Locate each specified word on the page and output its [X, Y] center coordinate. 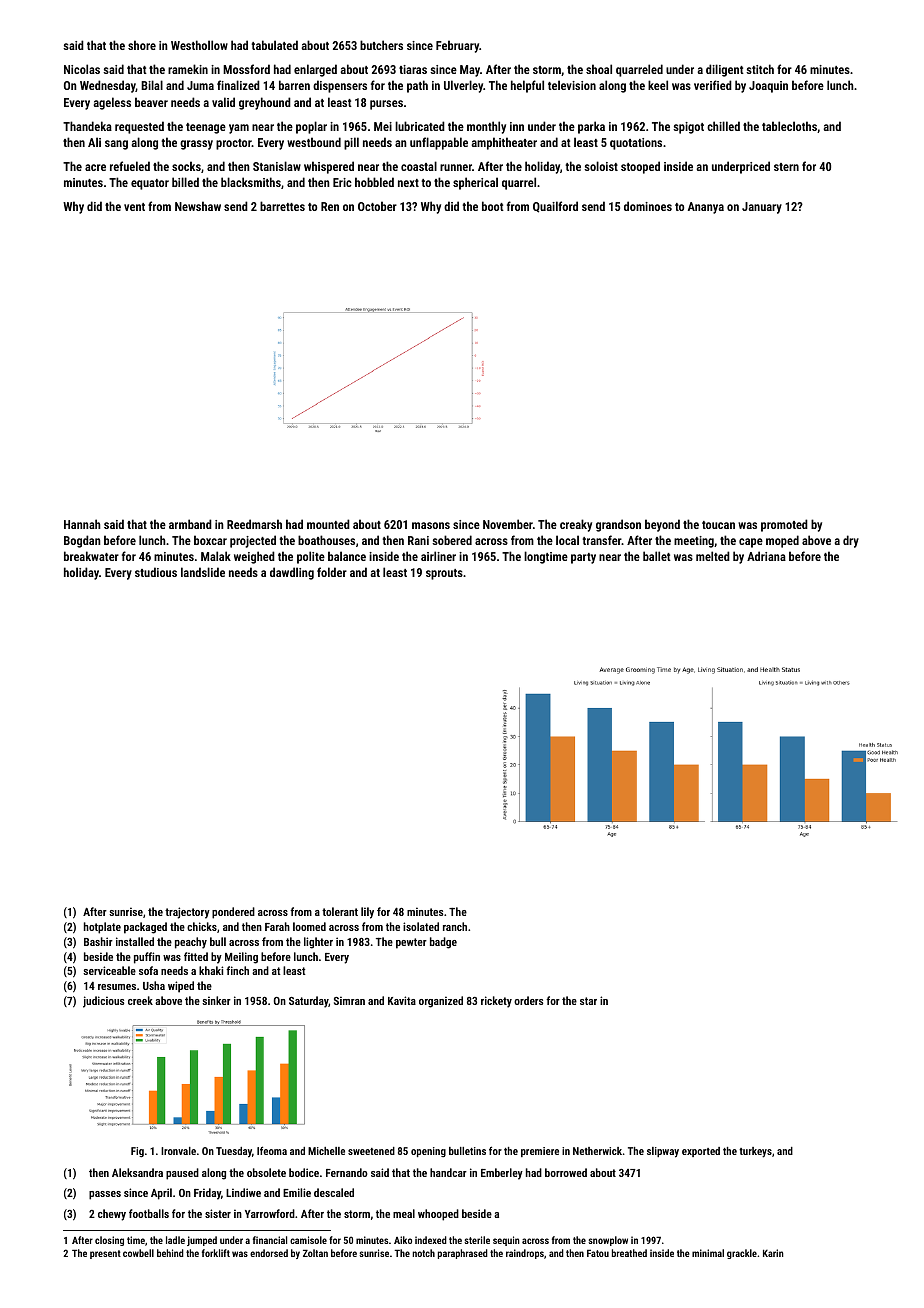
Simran [349, 1000]
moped [782, 541]
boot [493, 206]
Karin [773, 1253]
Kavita [402, 1000]
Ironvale [178, 1151]
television [572, 85]
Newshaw [198, 206]
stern [786, 167]
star [588, 1001]
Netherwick [597, 1151]
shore [142, 45]
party [583, 558]
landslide [203, 572]
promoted [784, 525]
